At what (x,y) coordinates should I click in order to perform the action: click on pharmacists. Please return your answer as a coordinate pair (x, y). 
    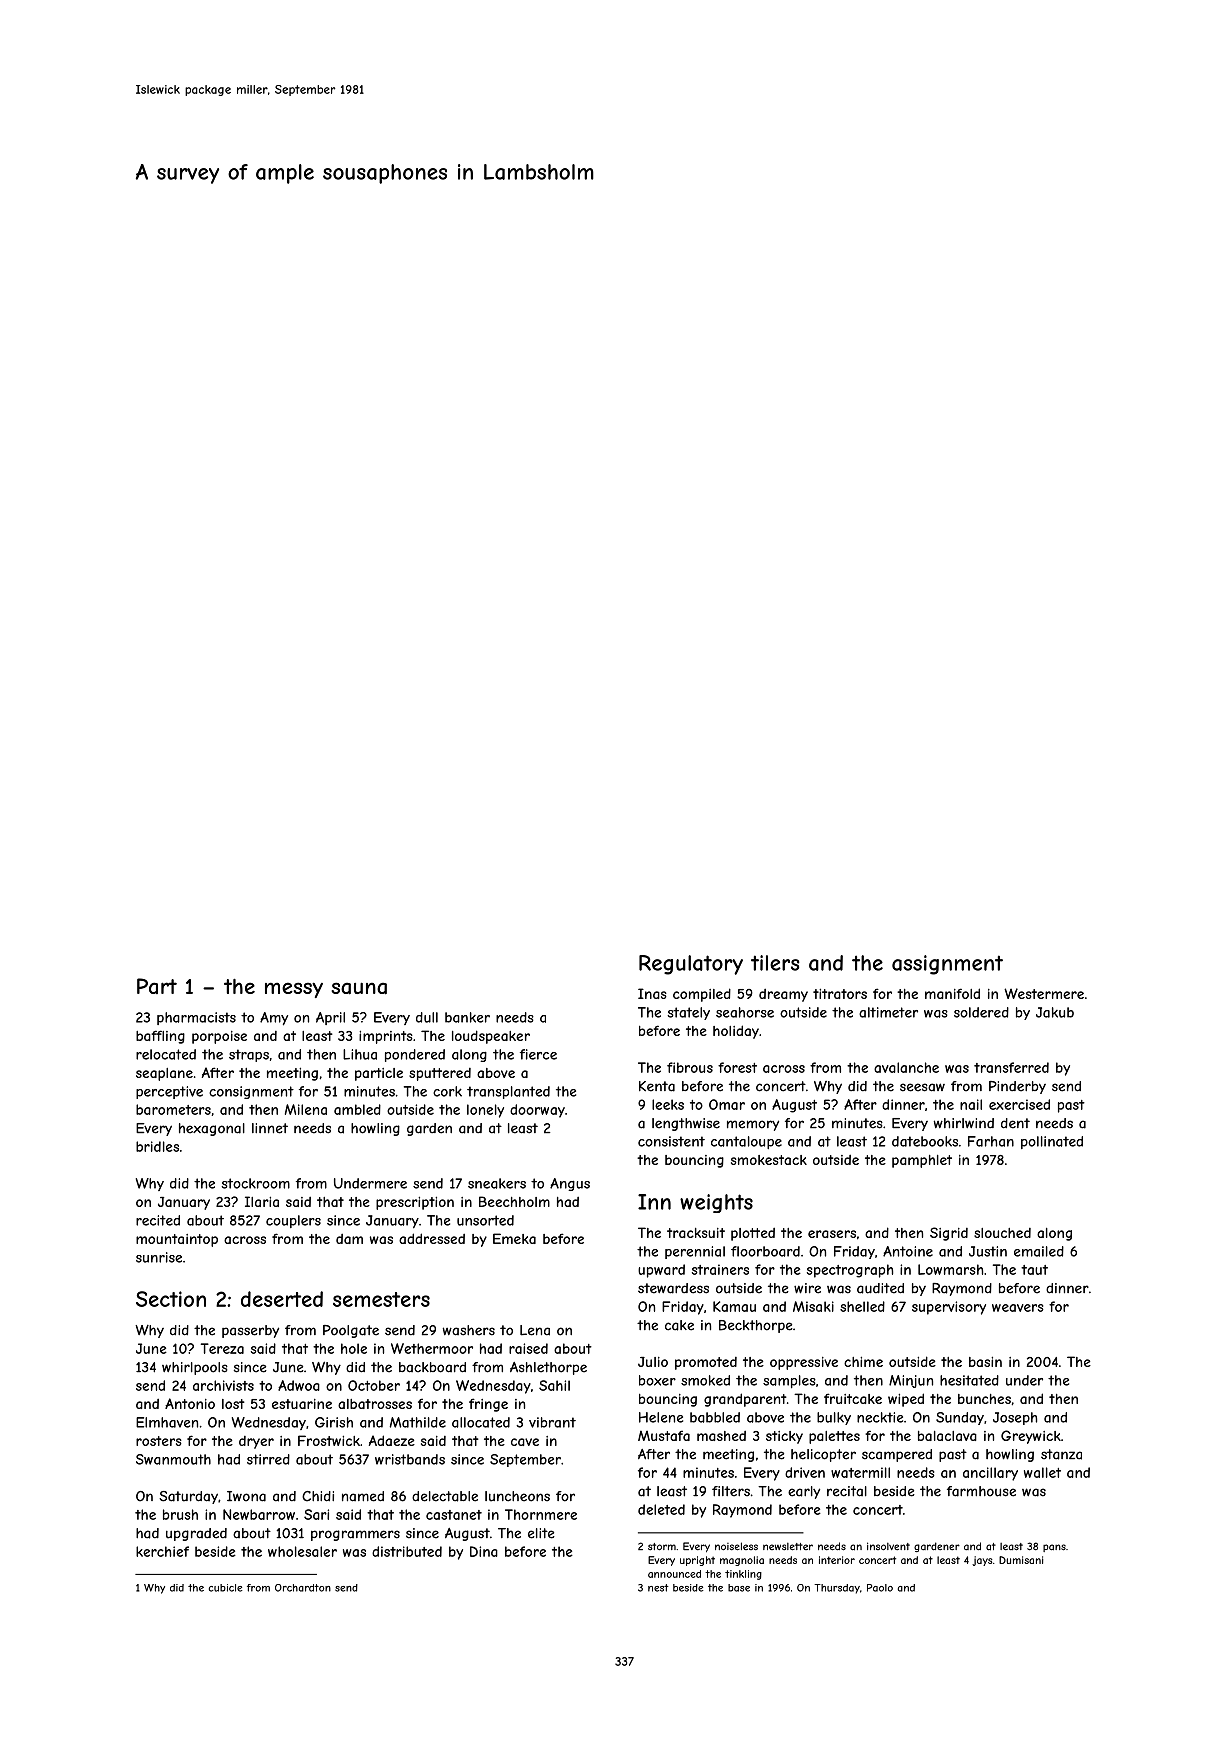
    Looking at the image, I should click on (196, 1018).
